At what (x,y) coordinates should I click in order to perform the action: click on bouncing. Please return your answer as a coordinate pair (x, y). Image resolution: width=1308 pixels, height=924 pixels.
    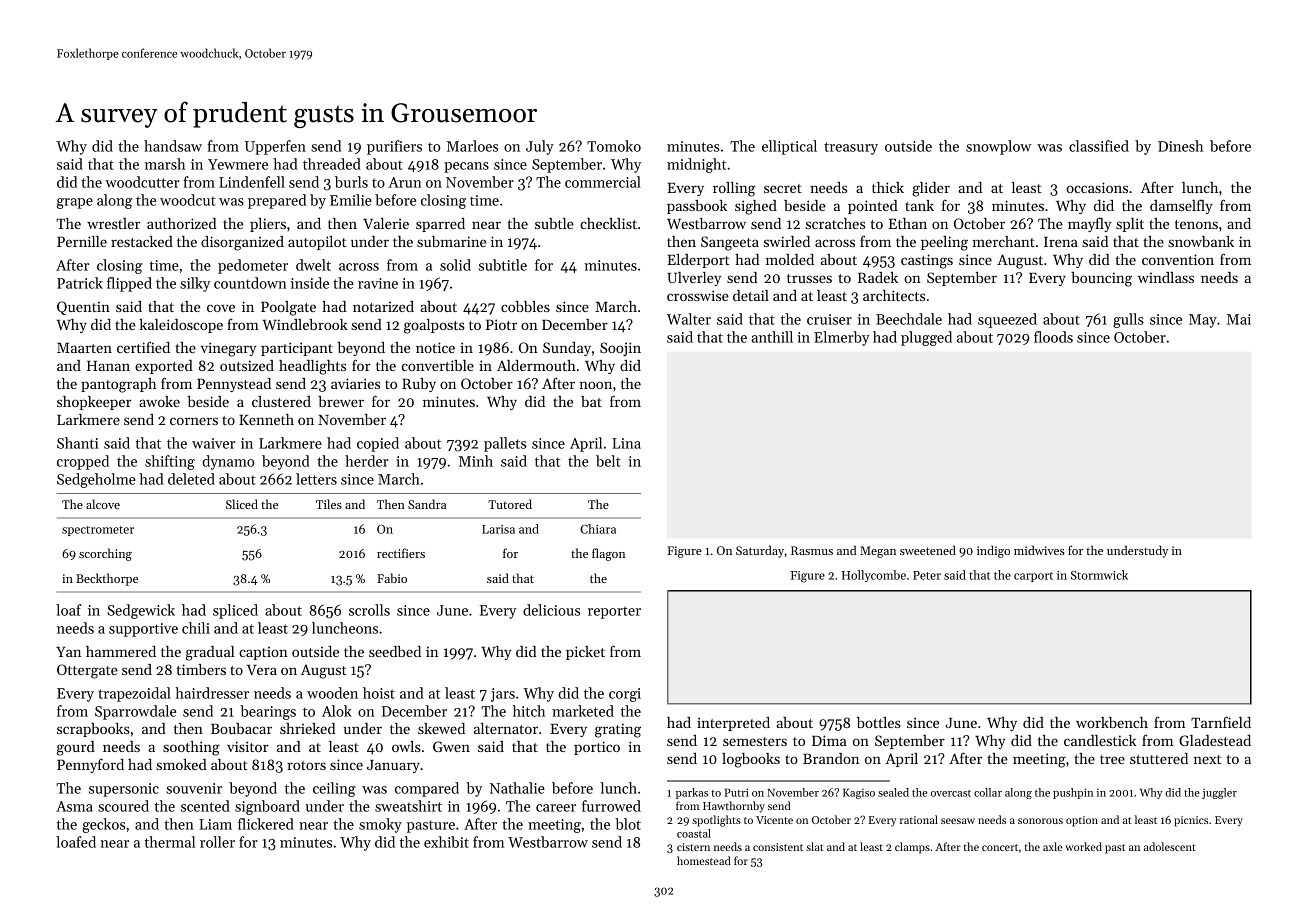
    Looking at the image, I should click on (1101, 279).
